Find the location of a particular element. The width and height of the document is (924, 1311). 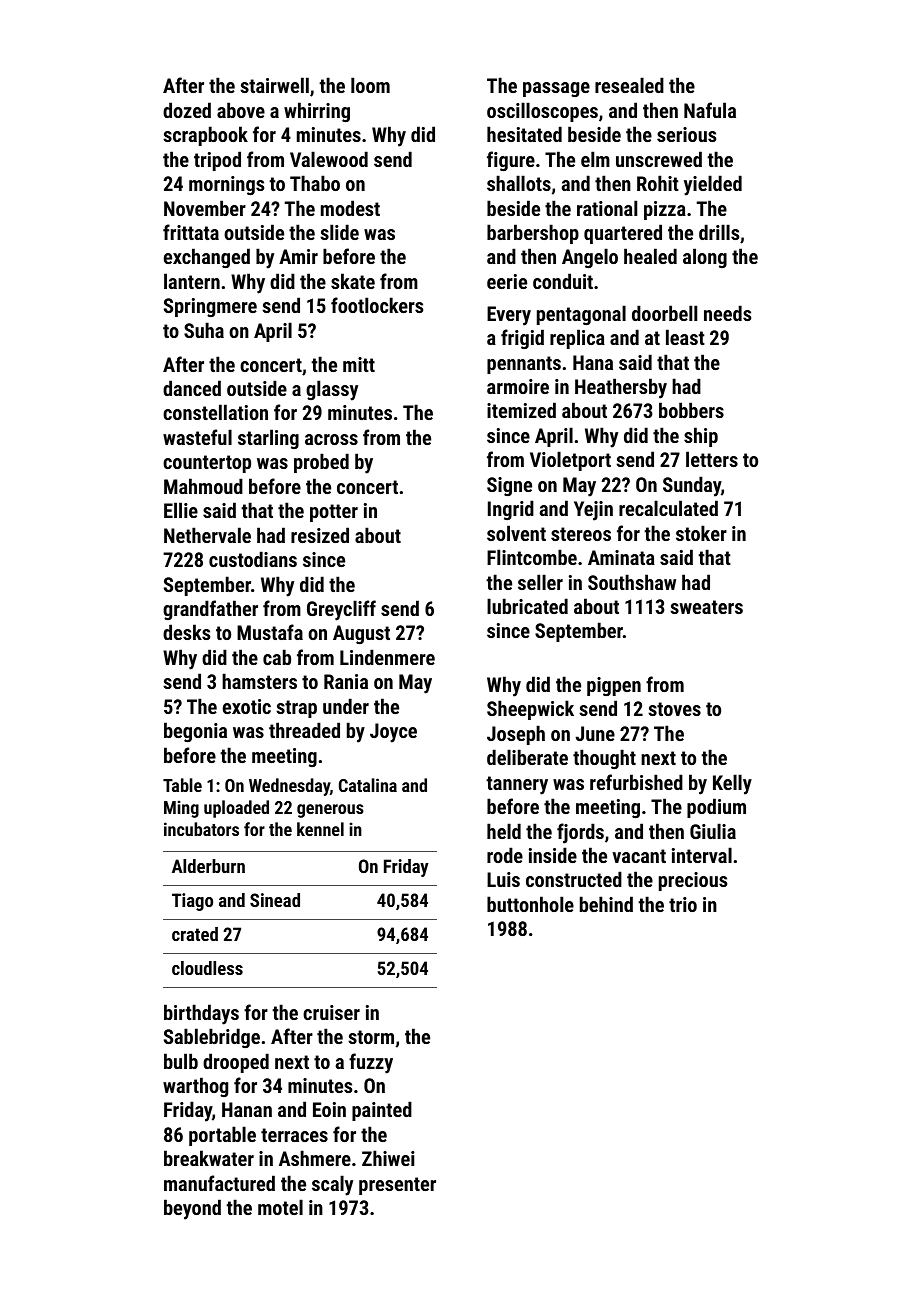

kennel is located at coordinates (320, 829).
